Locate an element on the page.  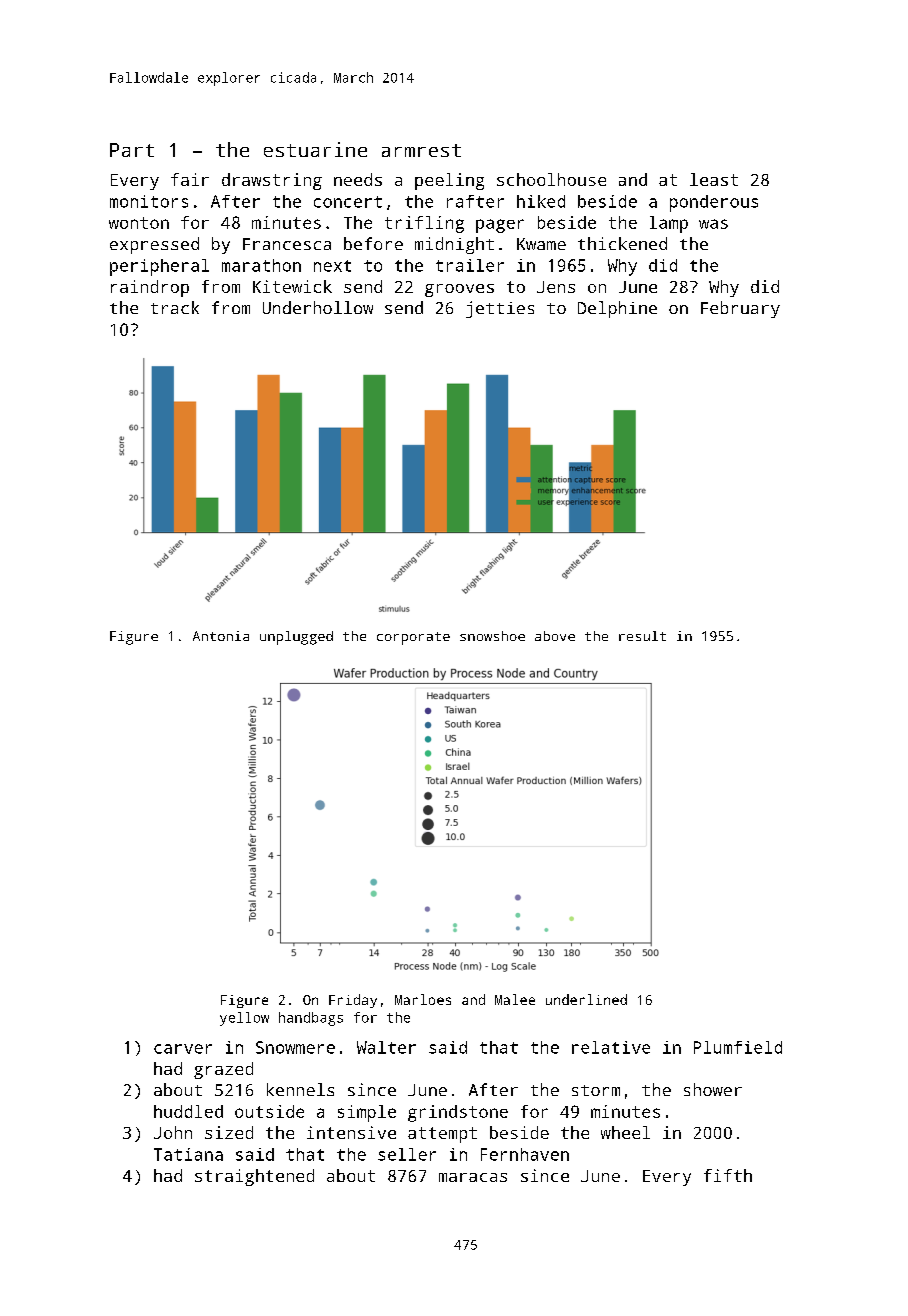
wonton is located at coordinates (139, 223).
